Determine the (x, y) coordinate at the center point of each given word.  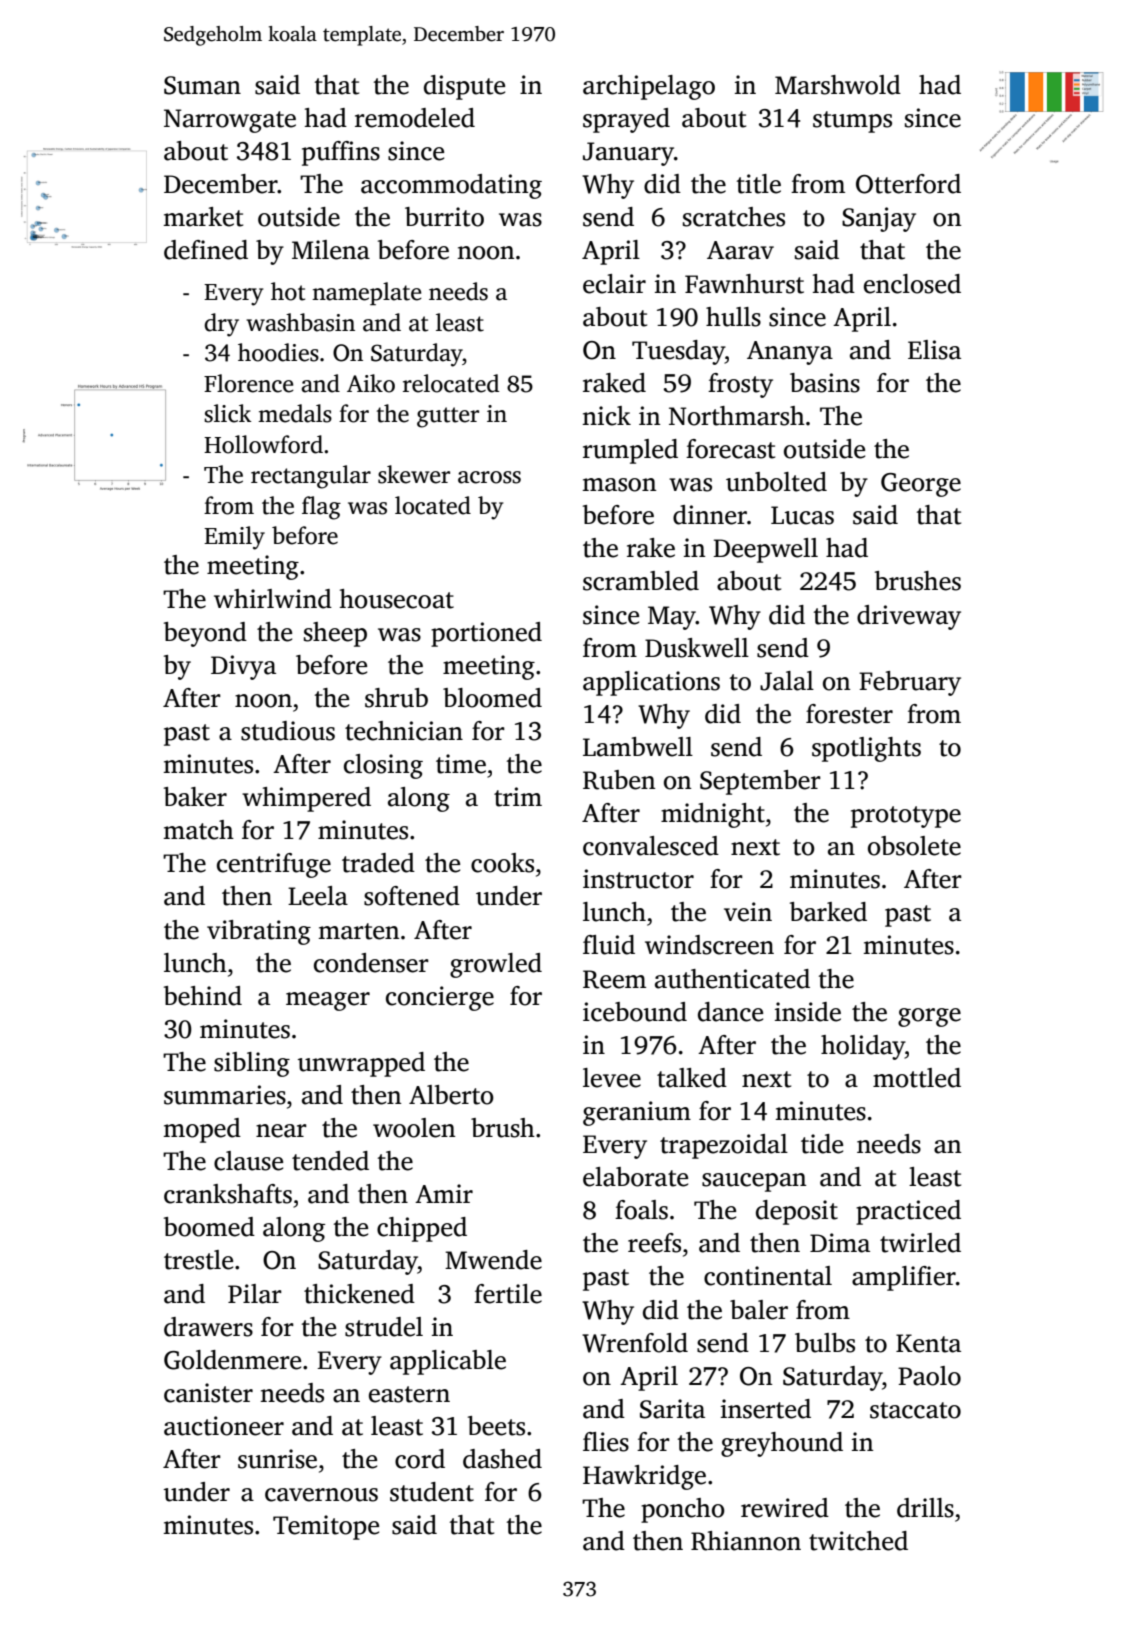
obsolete (914, 846)
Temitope (326, 1527)
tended (330, 1161)
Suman (202, 85)
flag (321, 508)
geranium (637, 1113)
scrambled (641, 581)
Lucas (802, 515)
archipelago (649, 87)
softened (412, 896)
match (198, 830)
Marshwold (838, 85)
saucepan (754, 1182)
